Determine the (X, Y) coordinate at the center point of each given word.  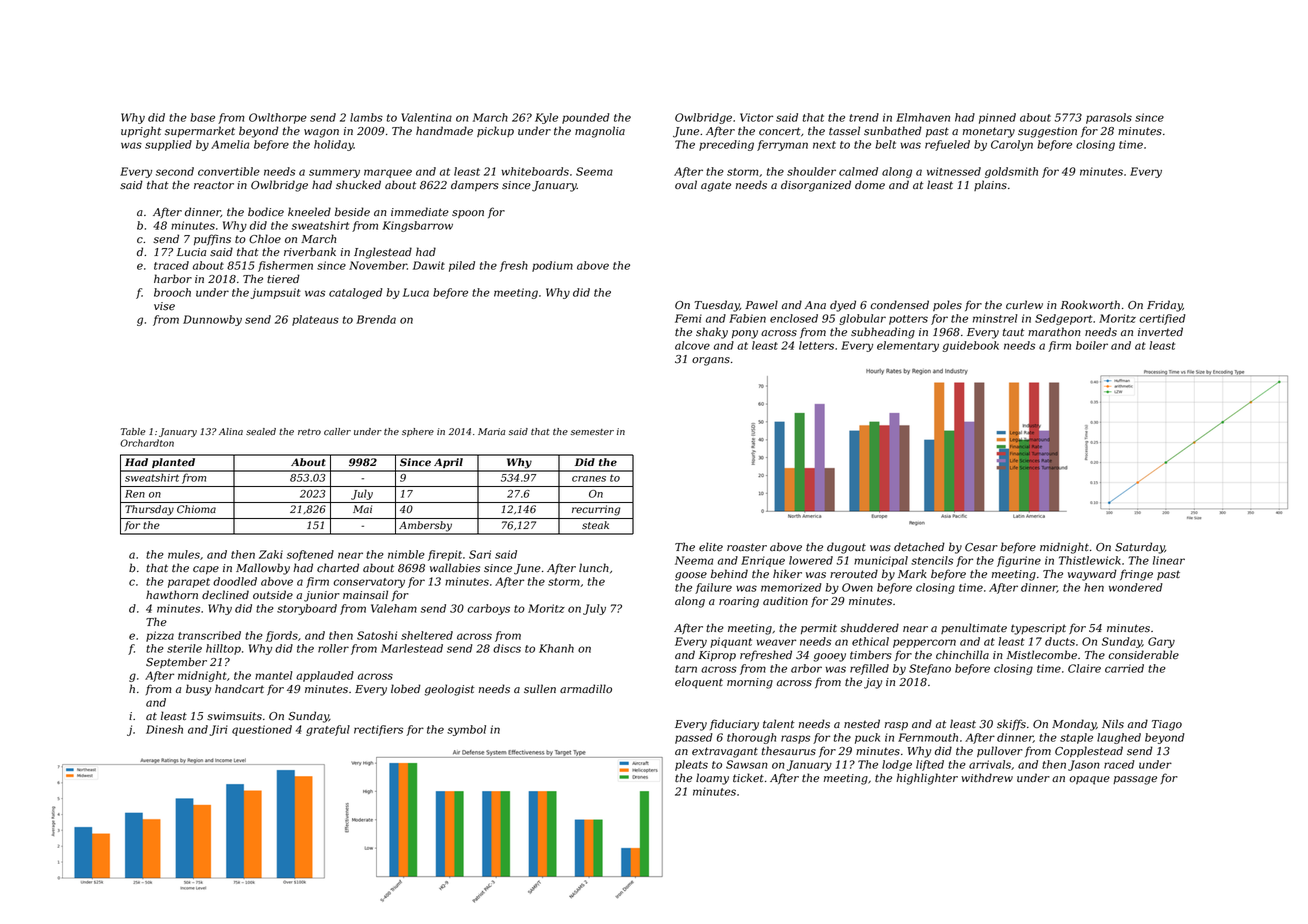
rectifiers (378, 730)
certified (1162, 319)
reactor (214, 185)
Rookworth (1090, 305)
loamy (712, 779)
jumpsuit (276, 293)
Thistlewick (1090, 560)
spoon (468, 214)
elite (711, 547)
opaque (1089, 780)
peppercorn (924, 643)
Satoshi (377, 635)
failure (713, 588)
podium (552, 266)
